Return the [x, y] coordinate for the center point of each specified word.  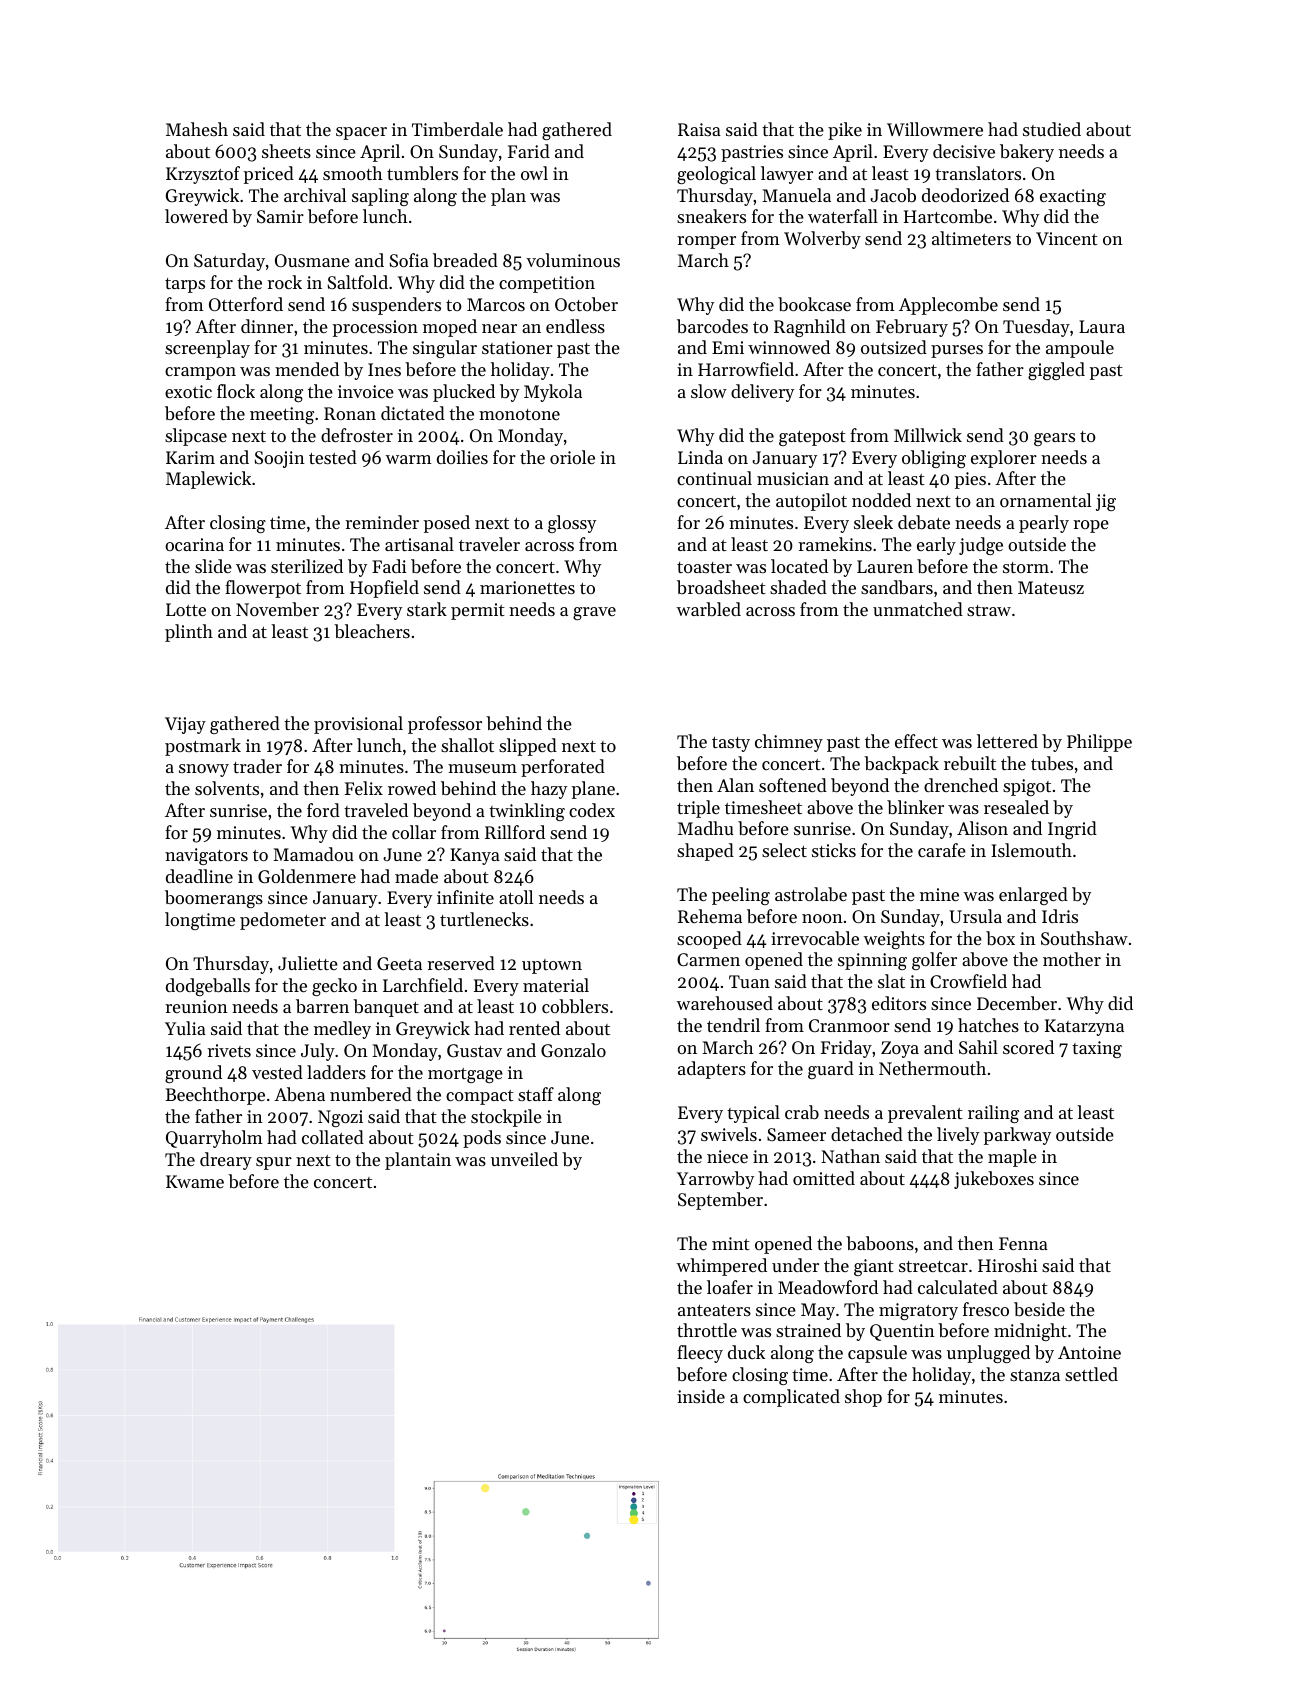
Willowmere [935, 129]
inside [701, 1396]
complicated [791, 1398]
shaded [798, 587]
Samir [280, 216]
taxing [1097, 1049]
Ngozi [340, 1118]
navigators [206, 856]
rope [1091, 526]
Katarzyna [1084, 1027]
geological [716, 175]
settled [1091, 1374]
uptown [552, 966]
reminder [382, 522]
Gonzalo [573, 1050]
